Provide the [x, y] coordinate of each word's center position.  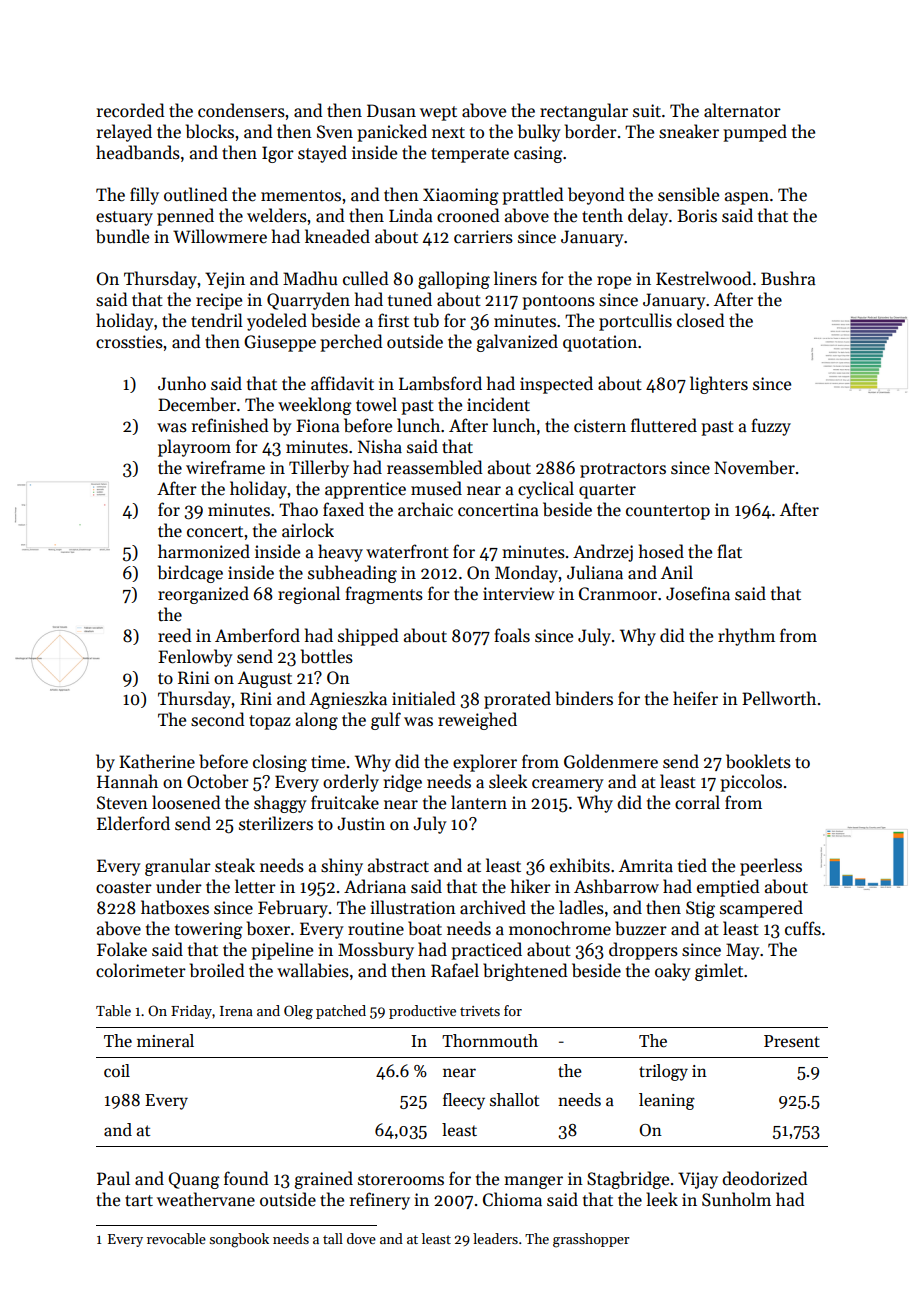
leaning [667, 1101]
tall [333, 1238]
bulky [539, 133]
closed [701, 320]
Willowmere [220, 236]
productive [422, 1012]
